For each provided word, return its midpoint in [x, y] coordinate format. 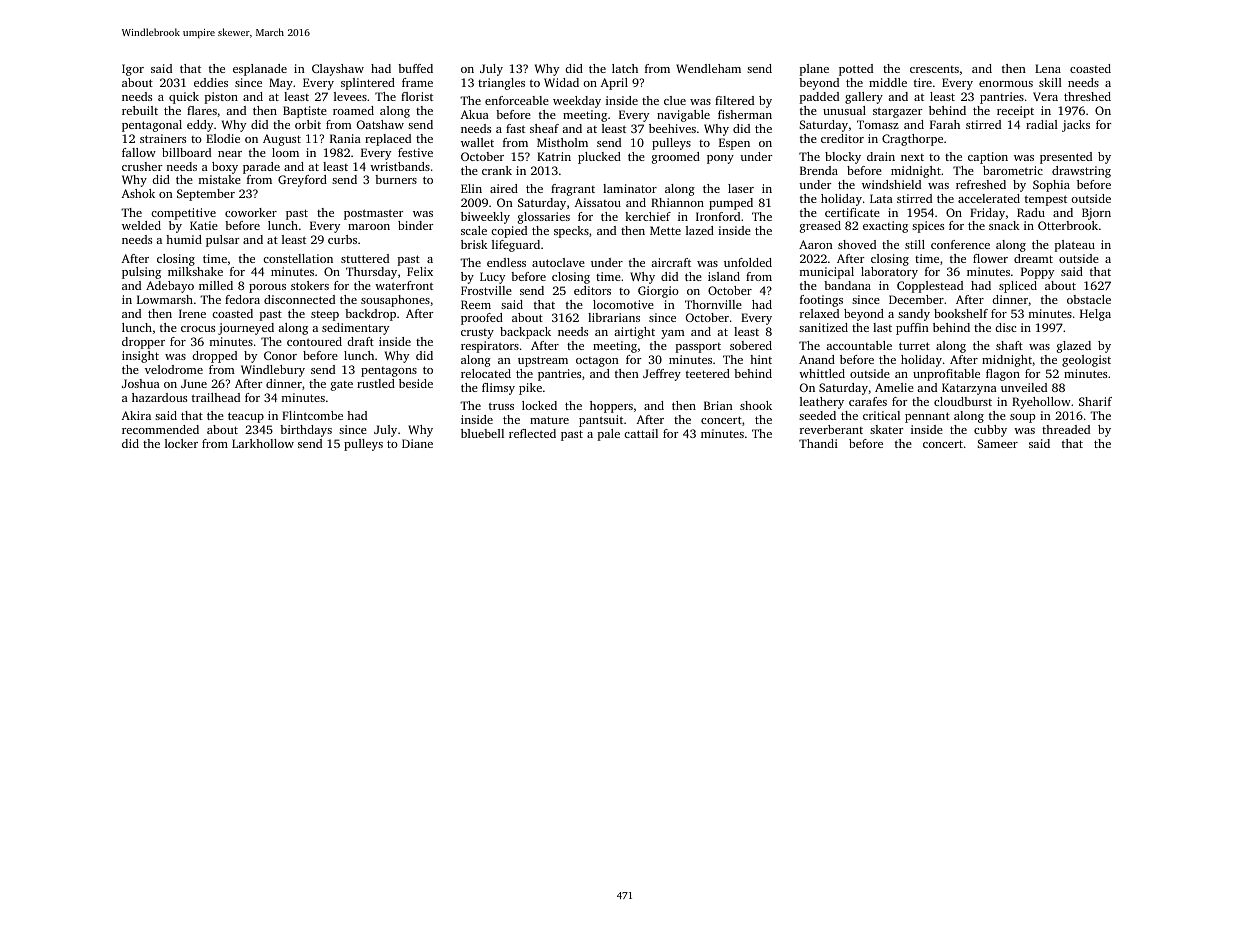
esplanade [260, 70]
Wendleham [708, 68]
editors [592, 290]
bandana [847, 285]
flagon [1003, 375]
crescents [934, 69]
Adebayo [170, 287]
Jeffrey [662, 375]
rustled [376, 383]
